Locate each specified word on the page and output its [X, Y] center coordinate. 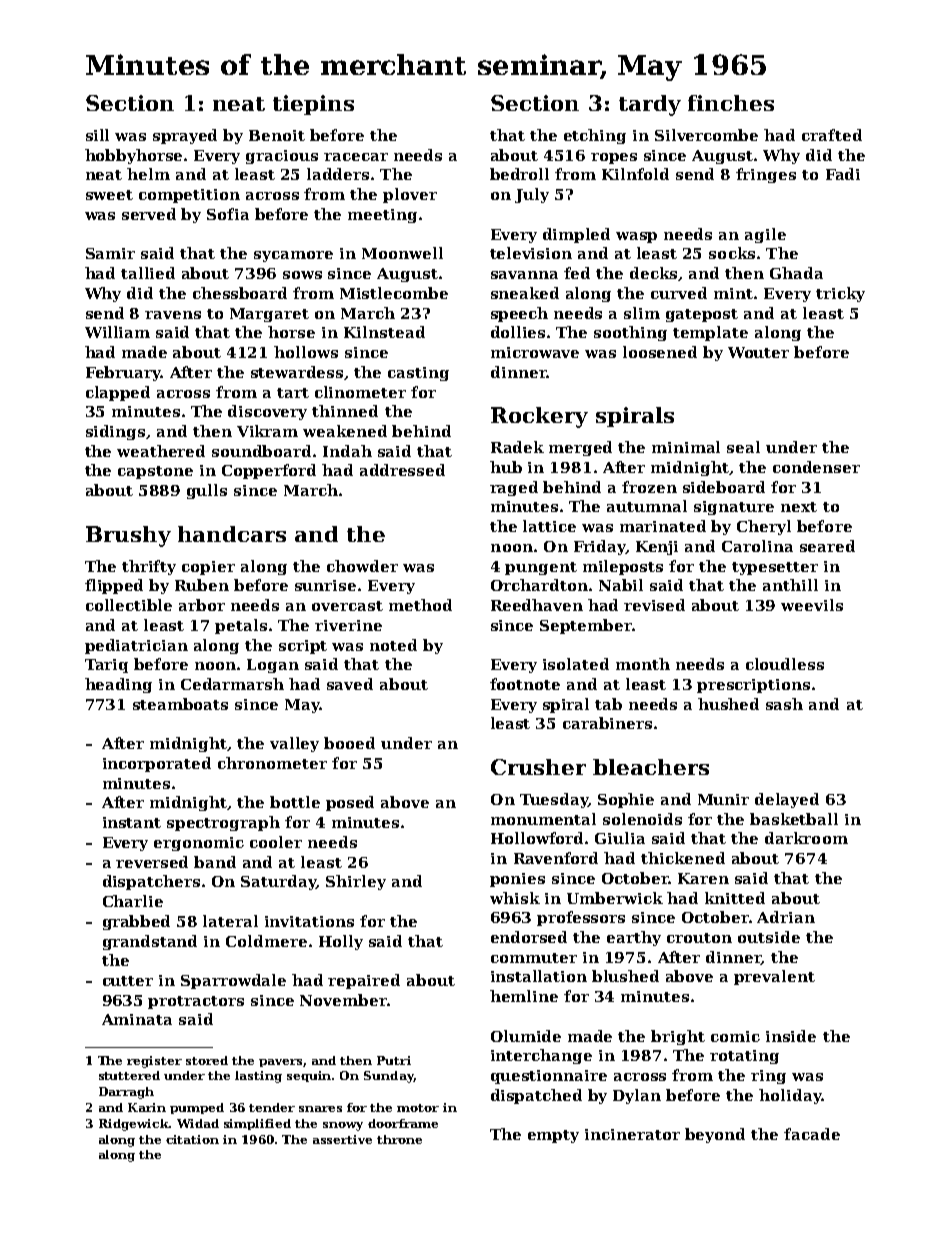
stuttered [129, 1075]
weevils [812, 605]
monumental [543, 819]
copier [208, 568]
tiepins [313, 105]
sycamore [293, 256]
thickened [683, 858]
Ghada [796, 273]
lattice [549, 526]
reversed [152, 862]
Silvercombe [706, 135]
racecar [356, 157]
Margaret [269, 315]
